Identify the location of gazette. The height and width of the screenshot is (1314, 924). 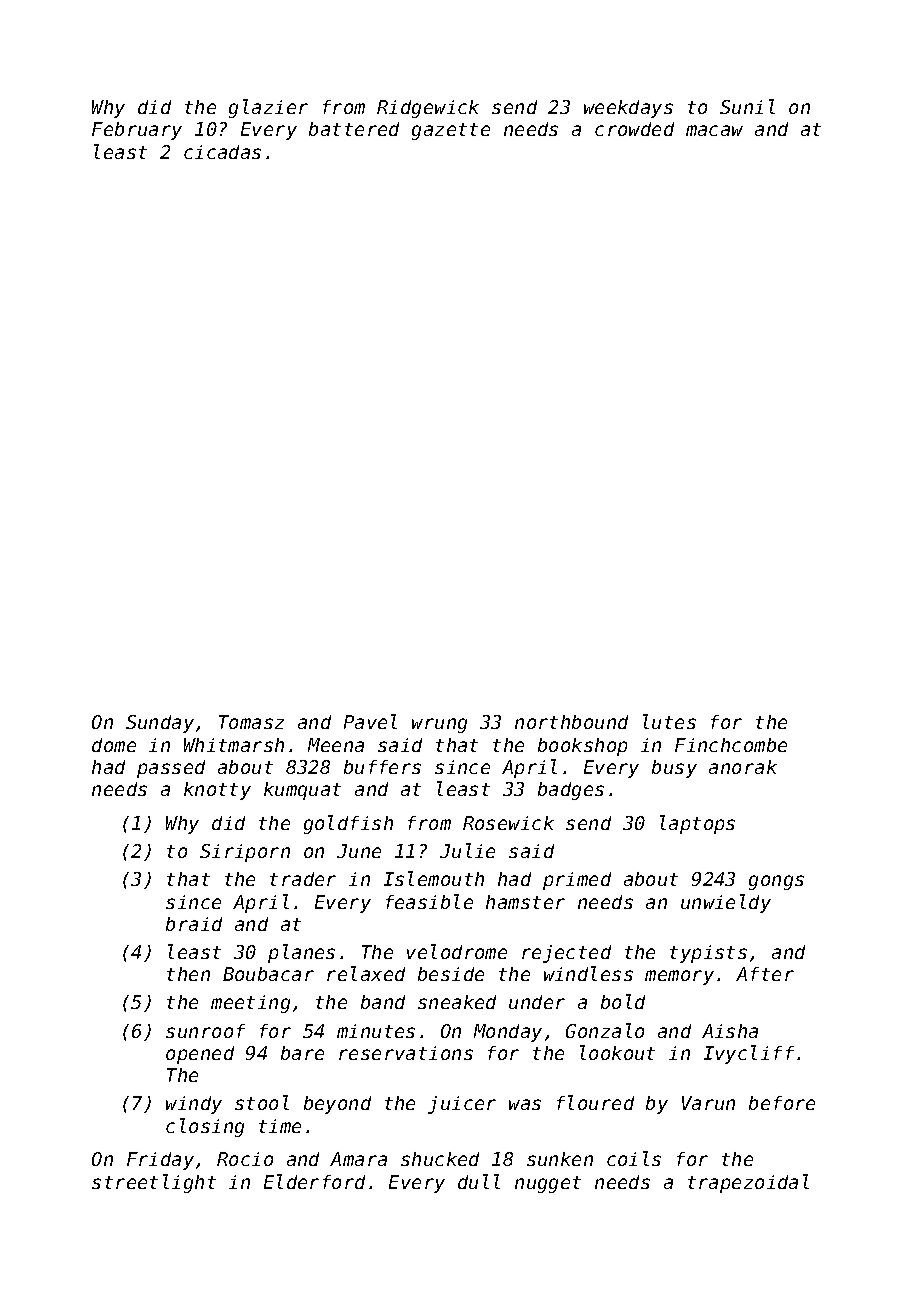
(451, 131).
